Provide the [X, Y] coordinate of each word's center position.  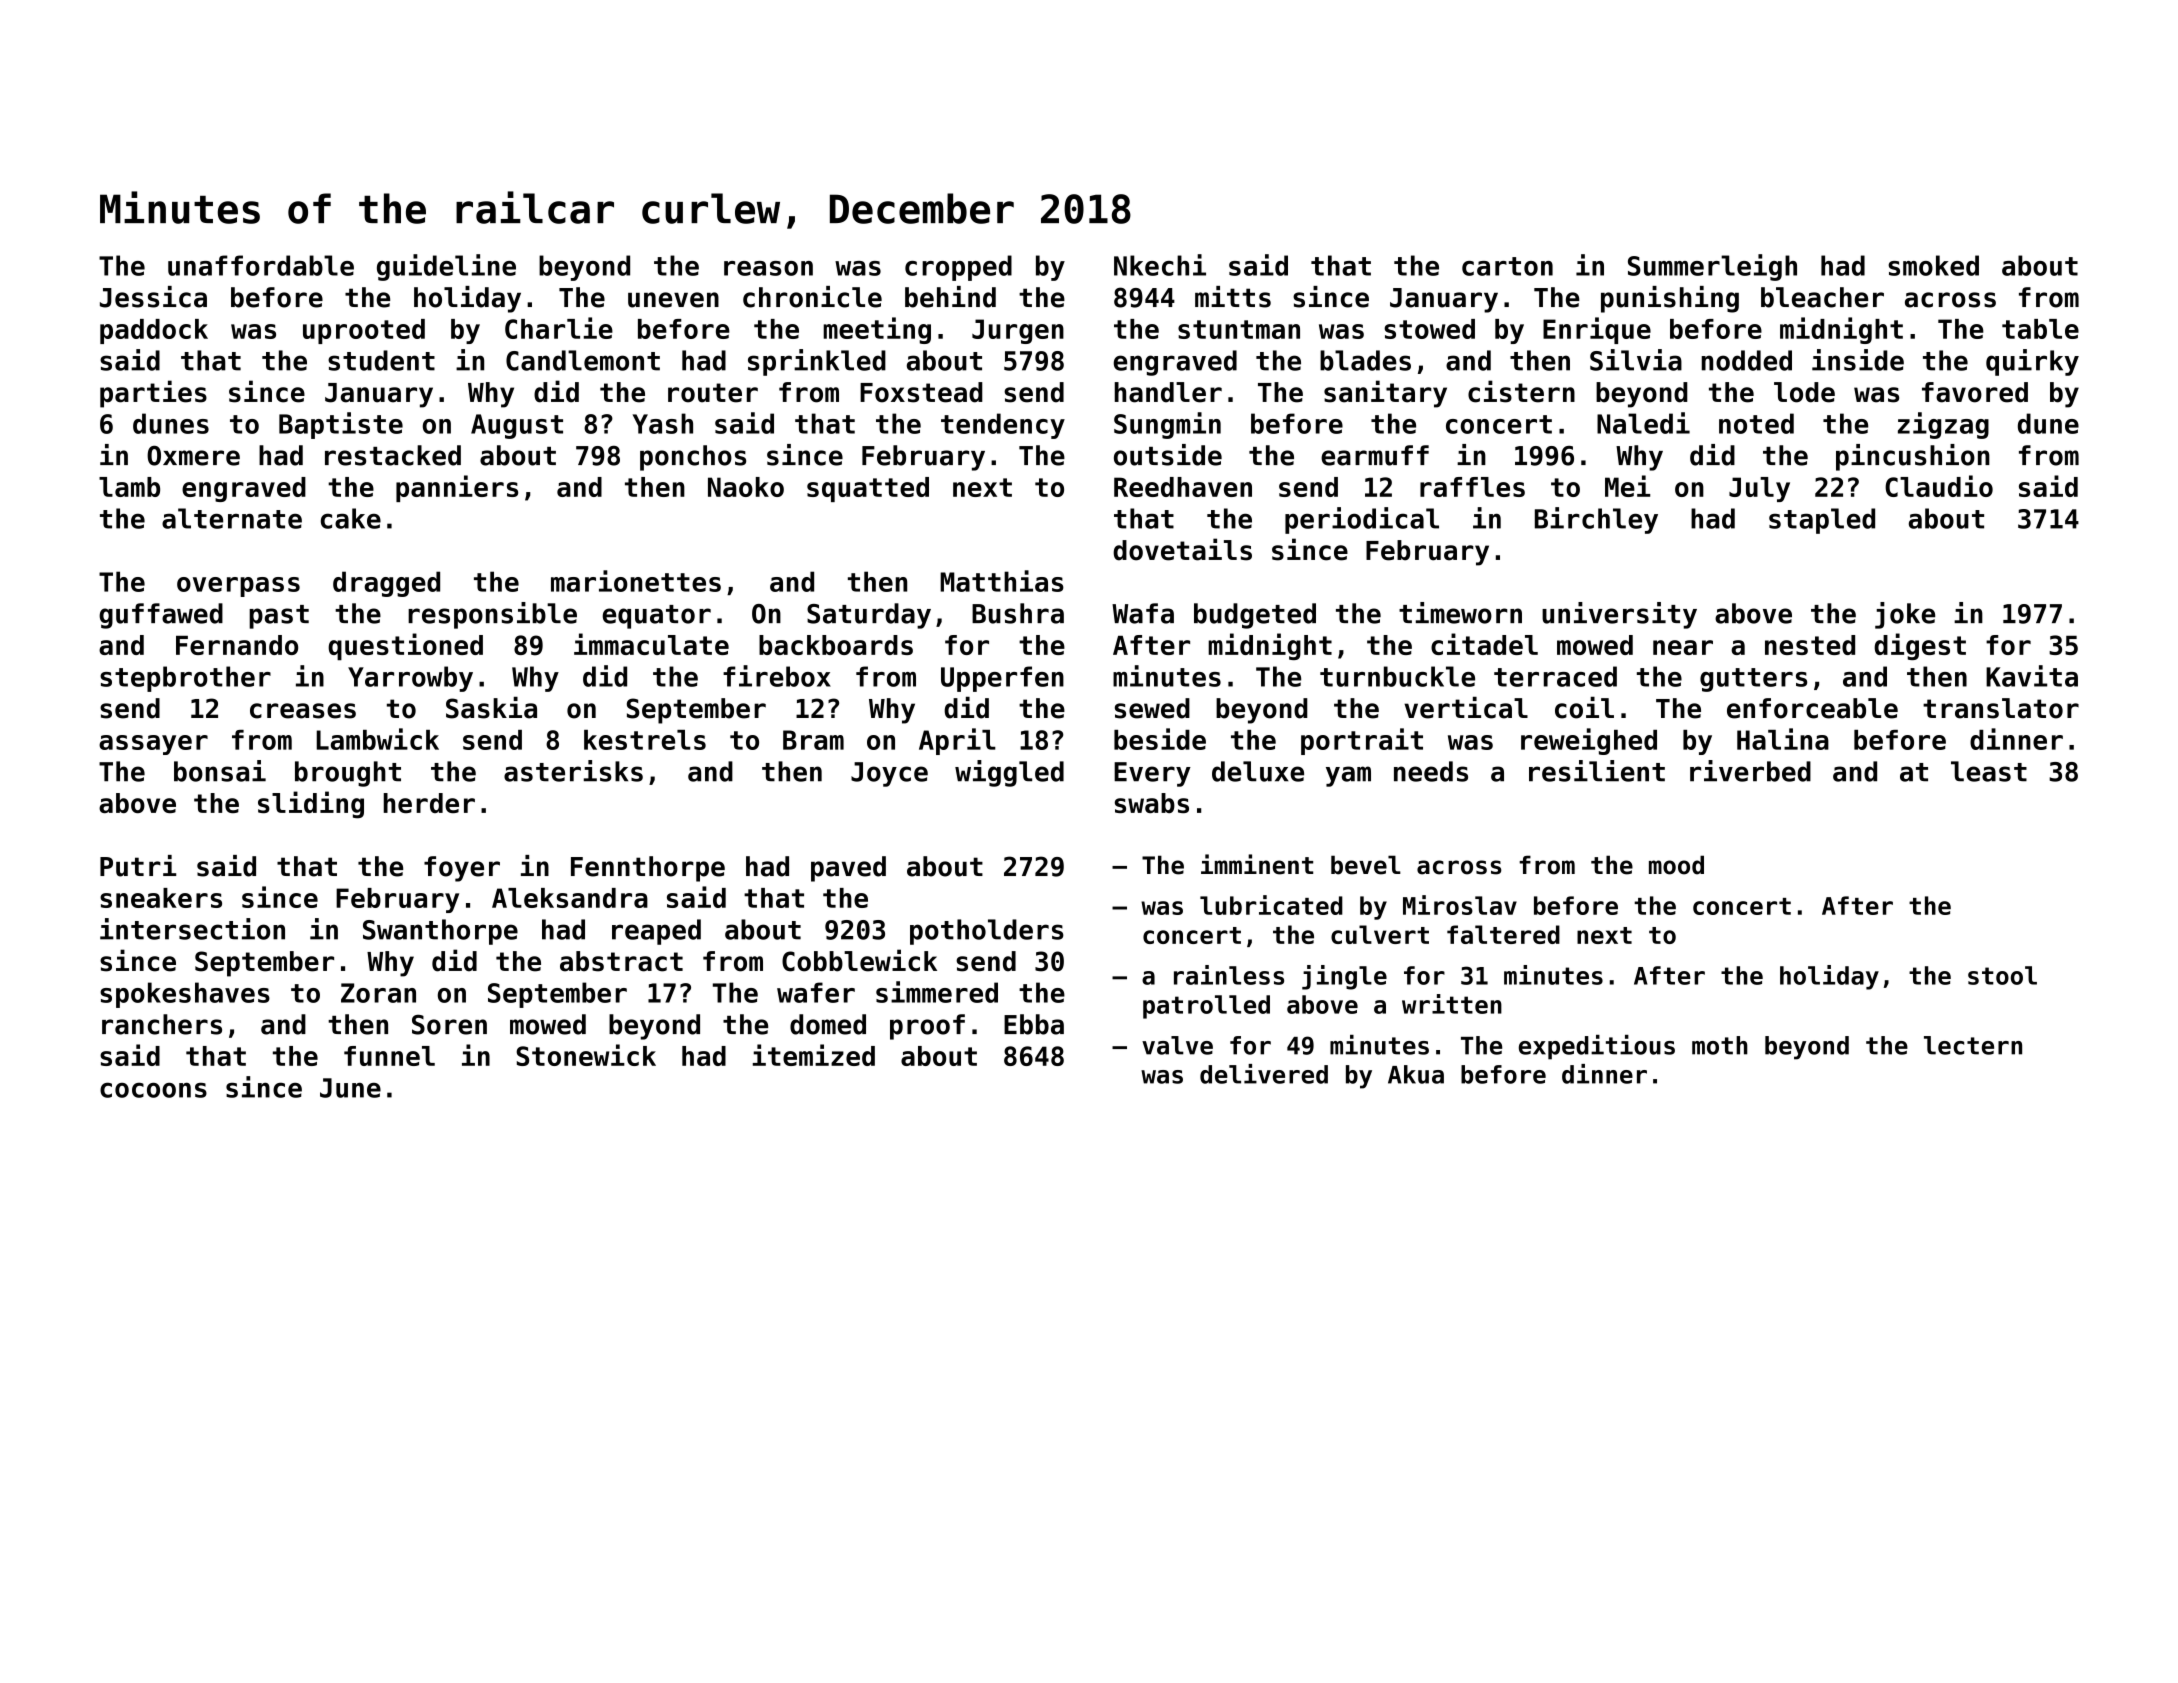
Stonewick [586, 1055]
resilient [1597, 771]
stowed [1429, 329]
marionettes [636, 581]
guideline [446, 267]
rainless [1229, 975]
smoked [1933, 265]
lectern [1973, 1045]
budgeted [1255, 616]
